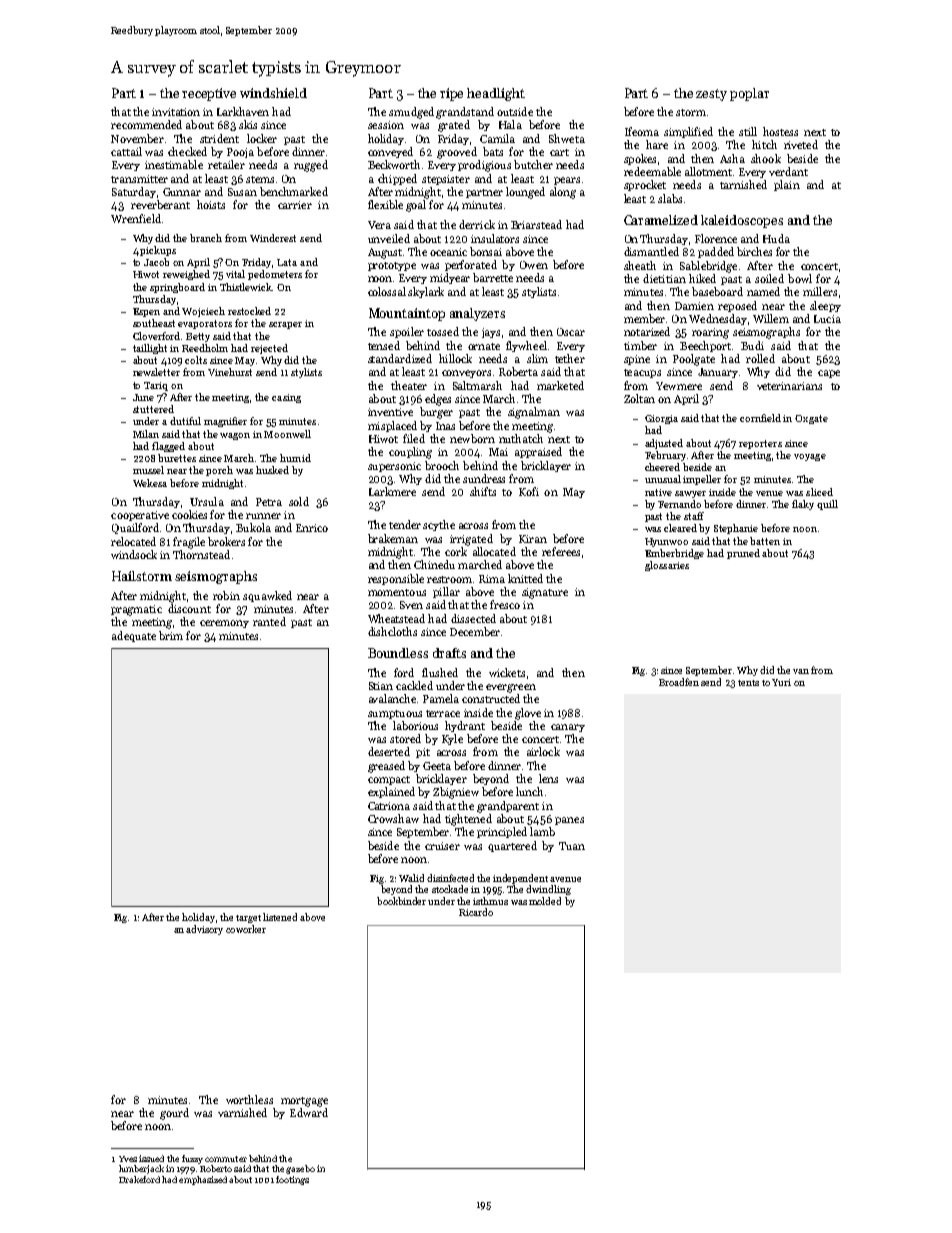 The width and height of the screenshot is (952, 1233). What do you see at coordinates (280, 917) in the screenshot?
I see `listened` at bounding box center [280, 917].
